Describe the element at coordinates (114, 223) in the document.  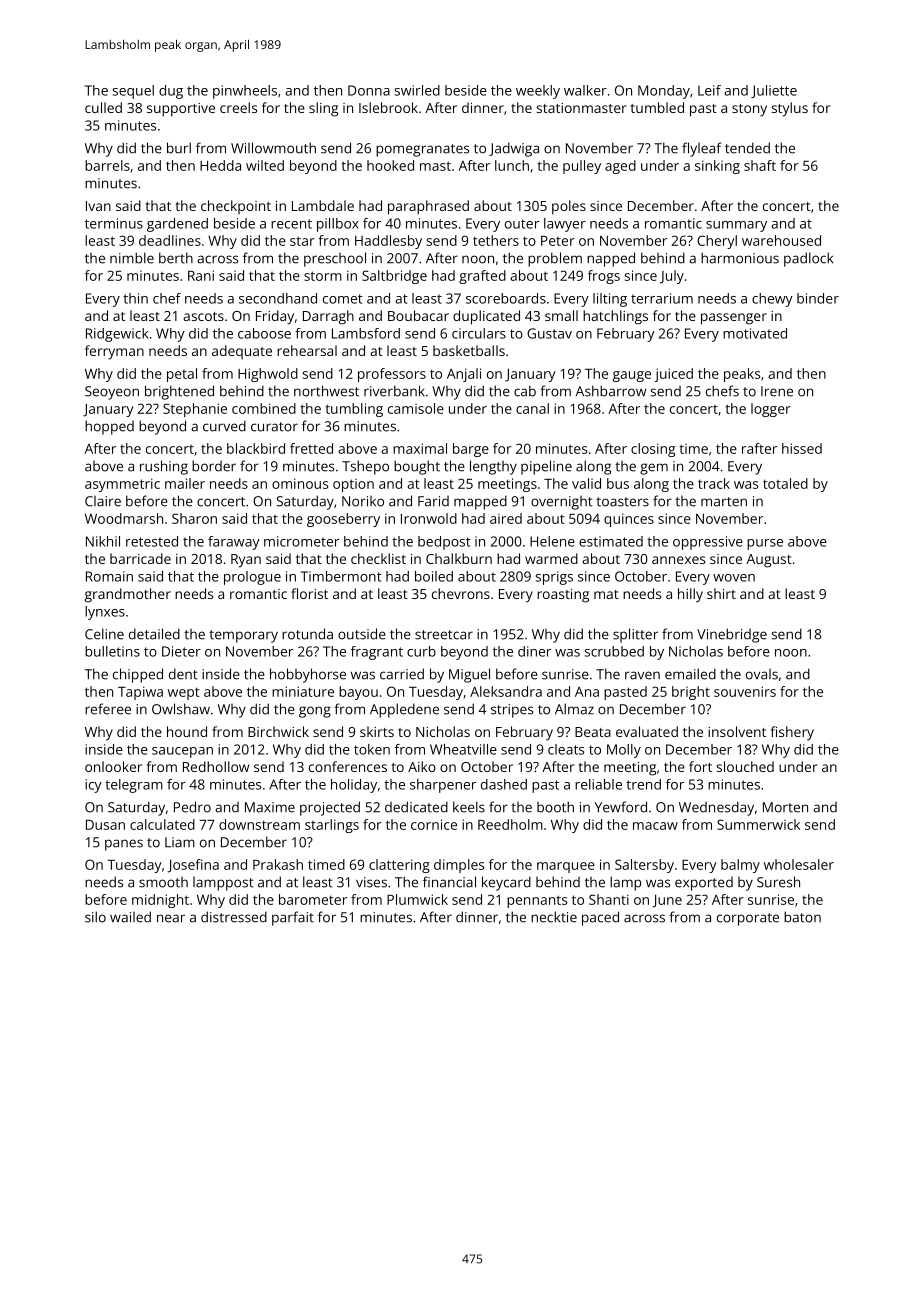
I see `terminus` at that location.
